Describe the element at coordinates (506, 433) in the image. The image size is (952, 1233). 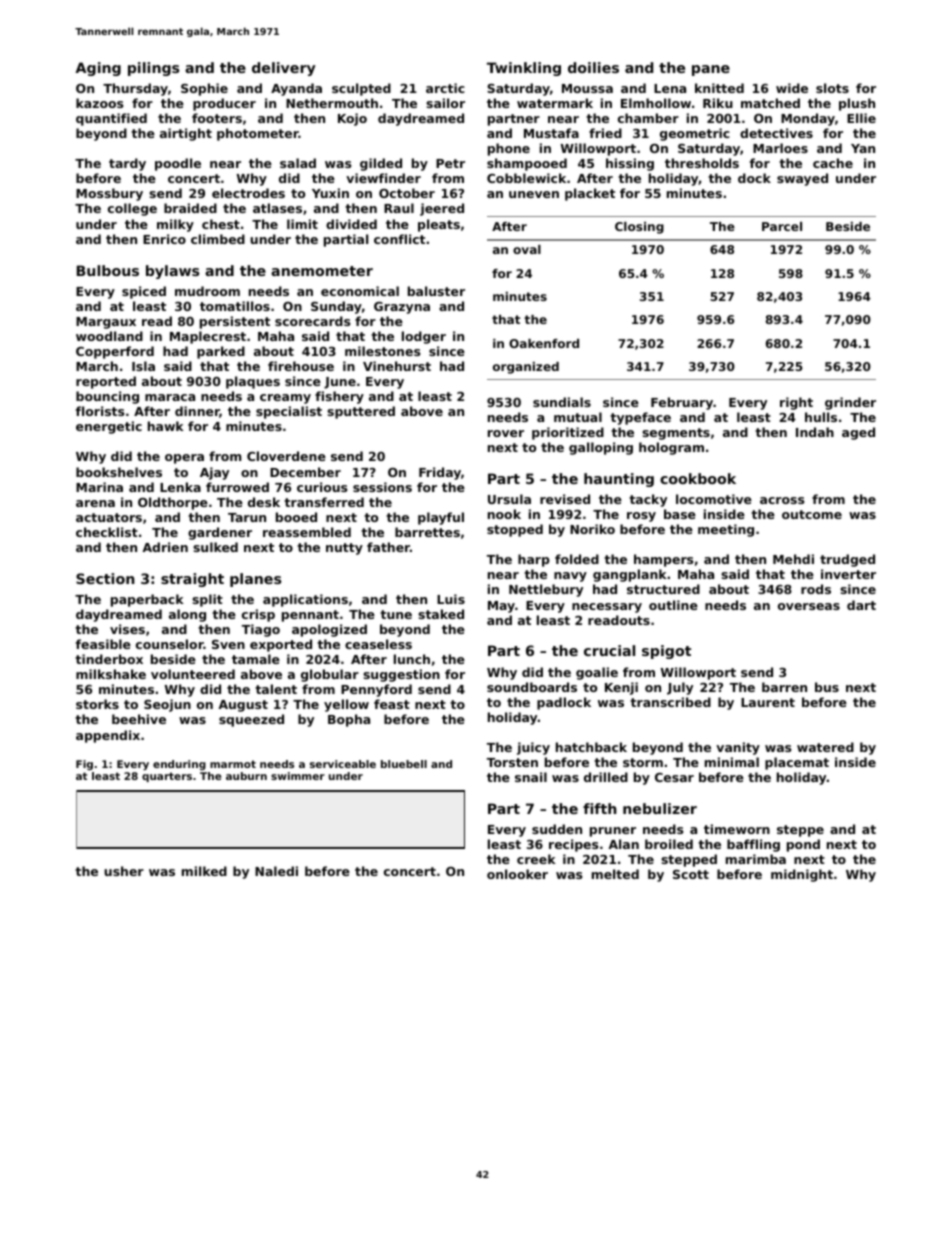
I see `rover` at that location.
